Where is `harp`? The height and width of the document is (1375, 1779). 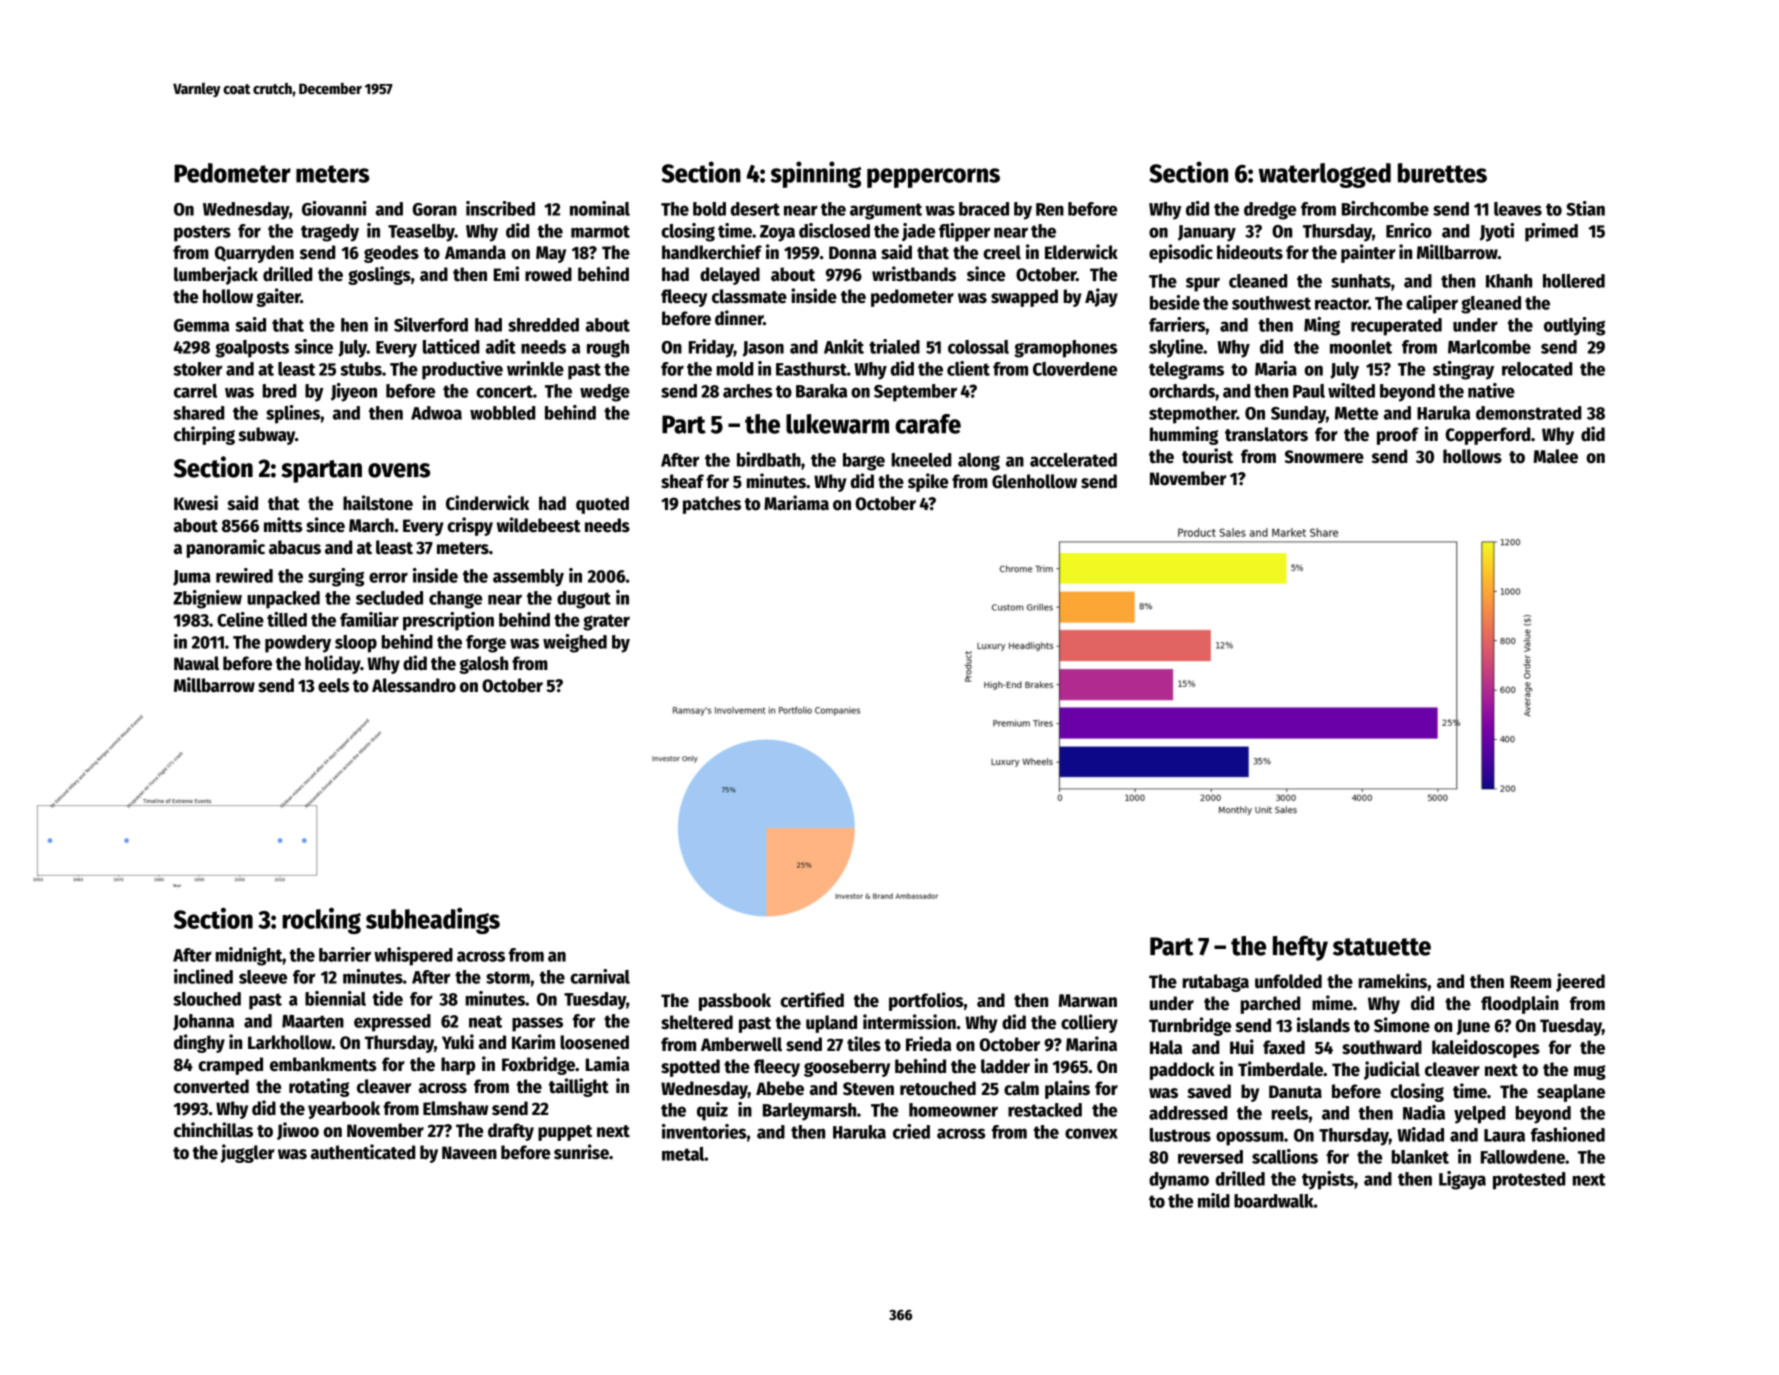 harp is located at coordinates (458, 1066).
